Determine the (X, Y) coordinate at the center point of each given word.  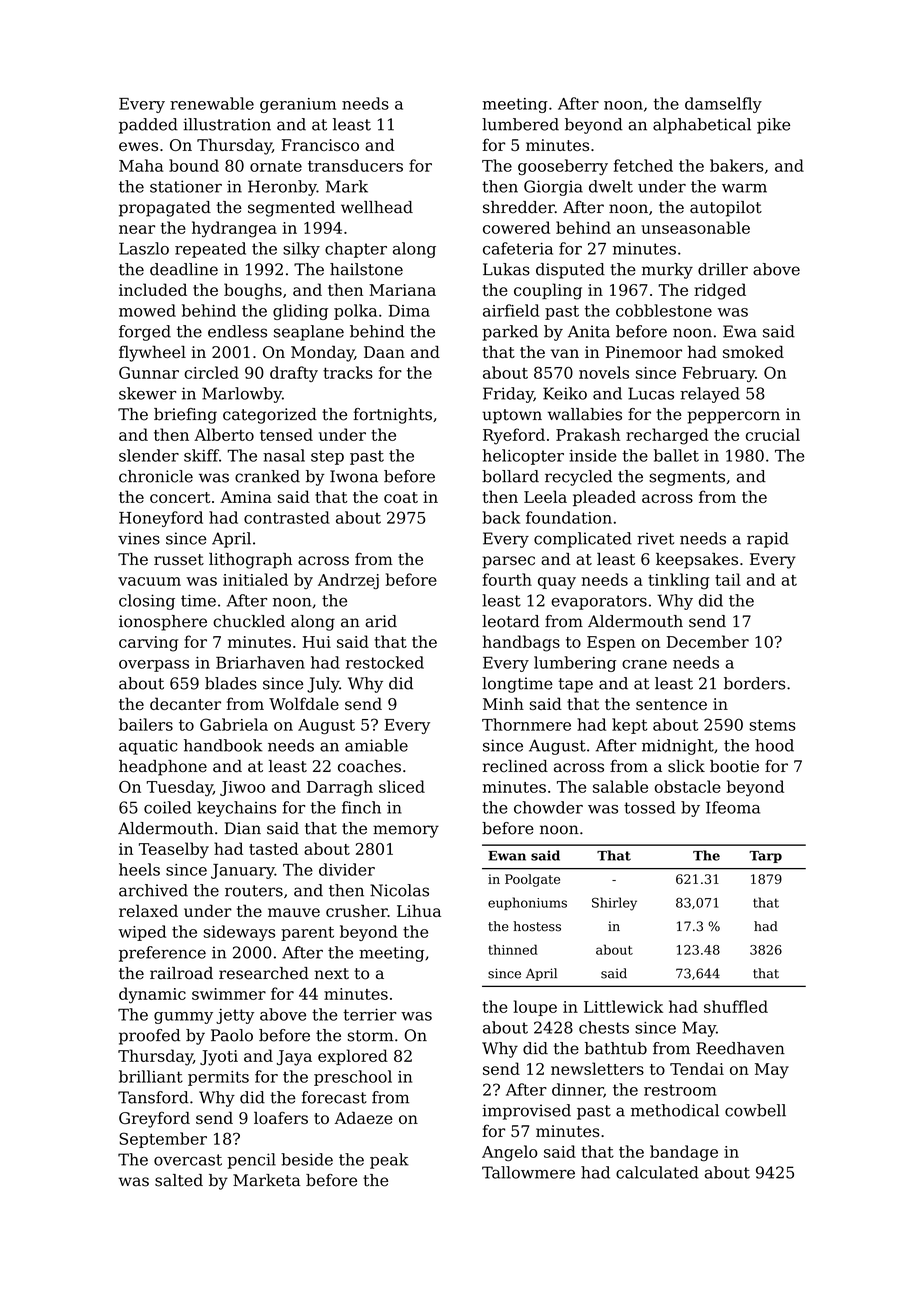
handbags (521, 643)
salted (179, 1180)
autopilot (726, 209)
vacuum (149, 581)
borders (754, 683)
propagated (165, 209)
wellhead (377, 207)
